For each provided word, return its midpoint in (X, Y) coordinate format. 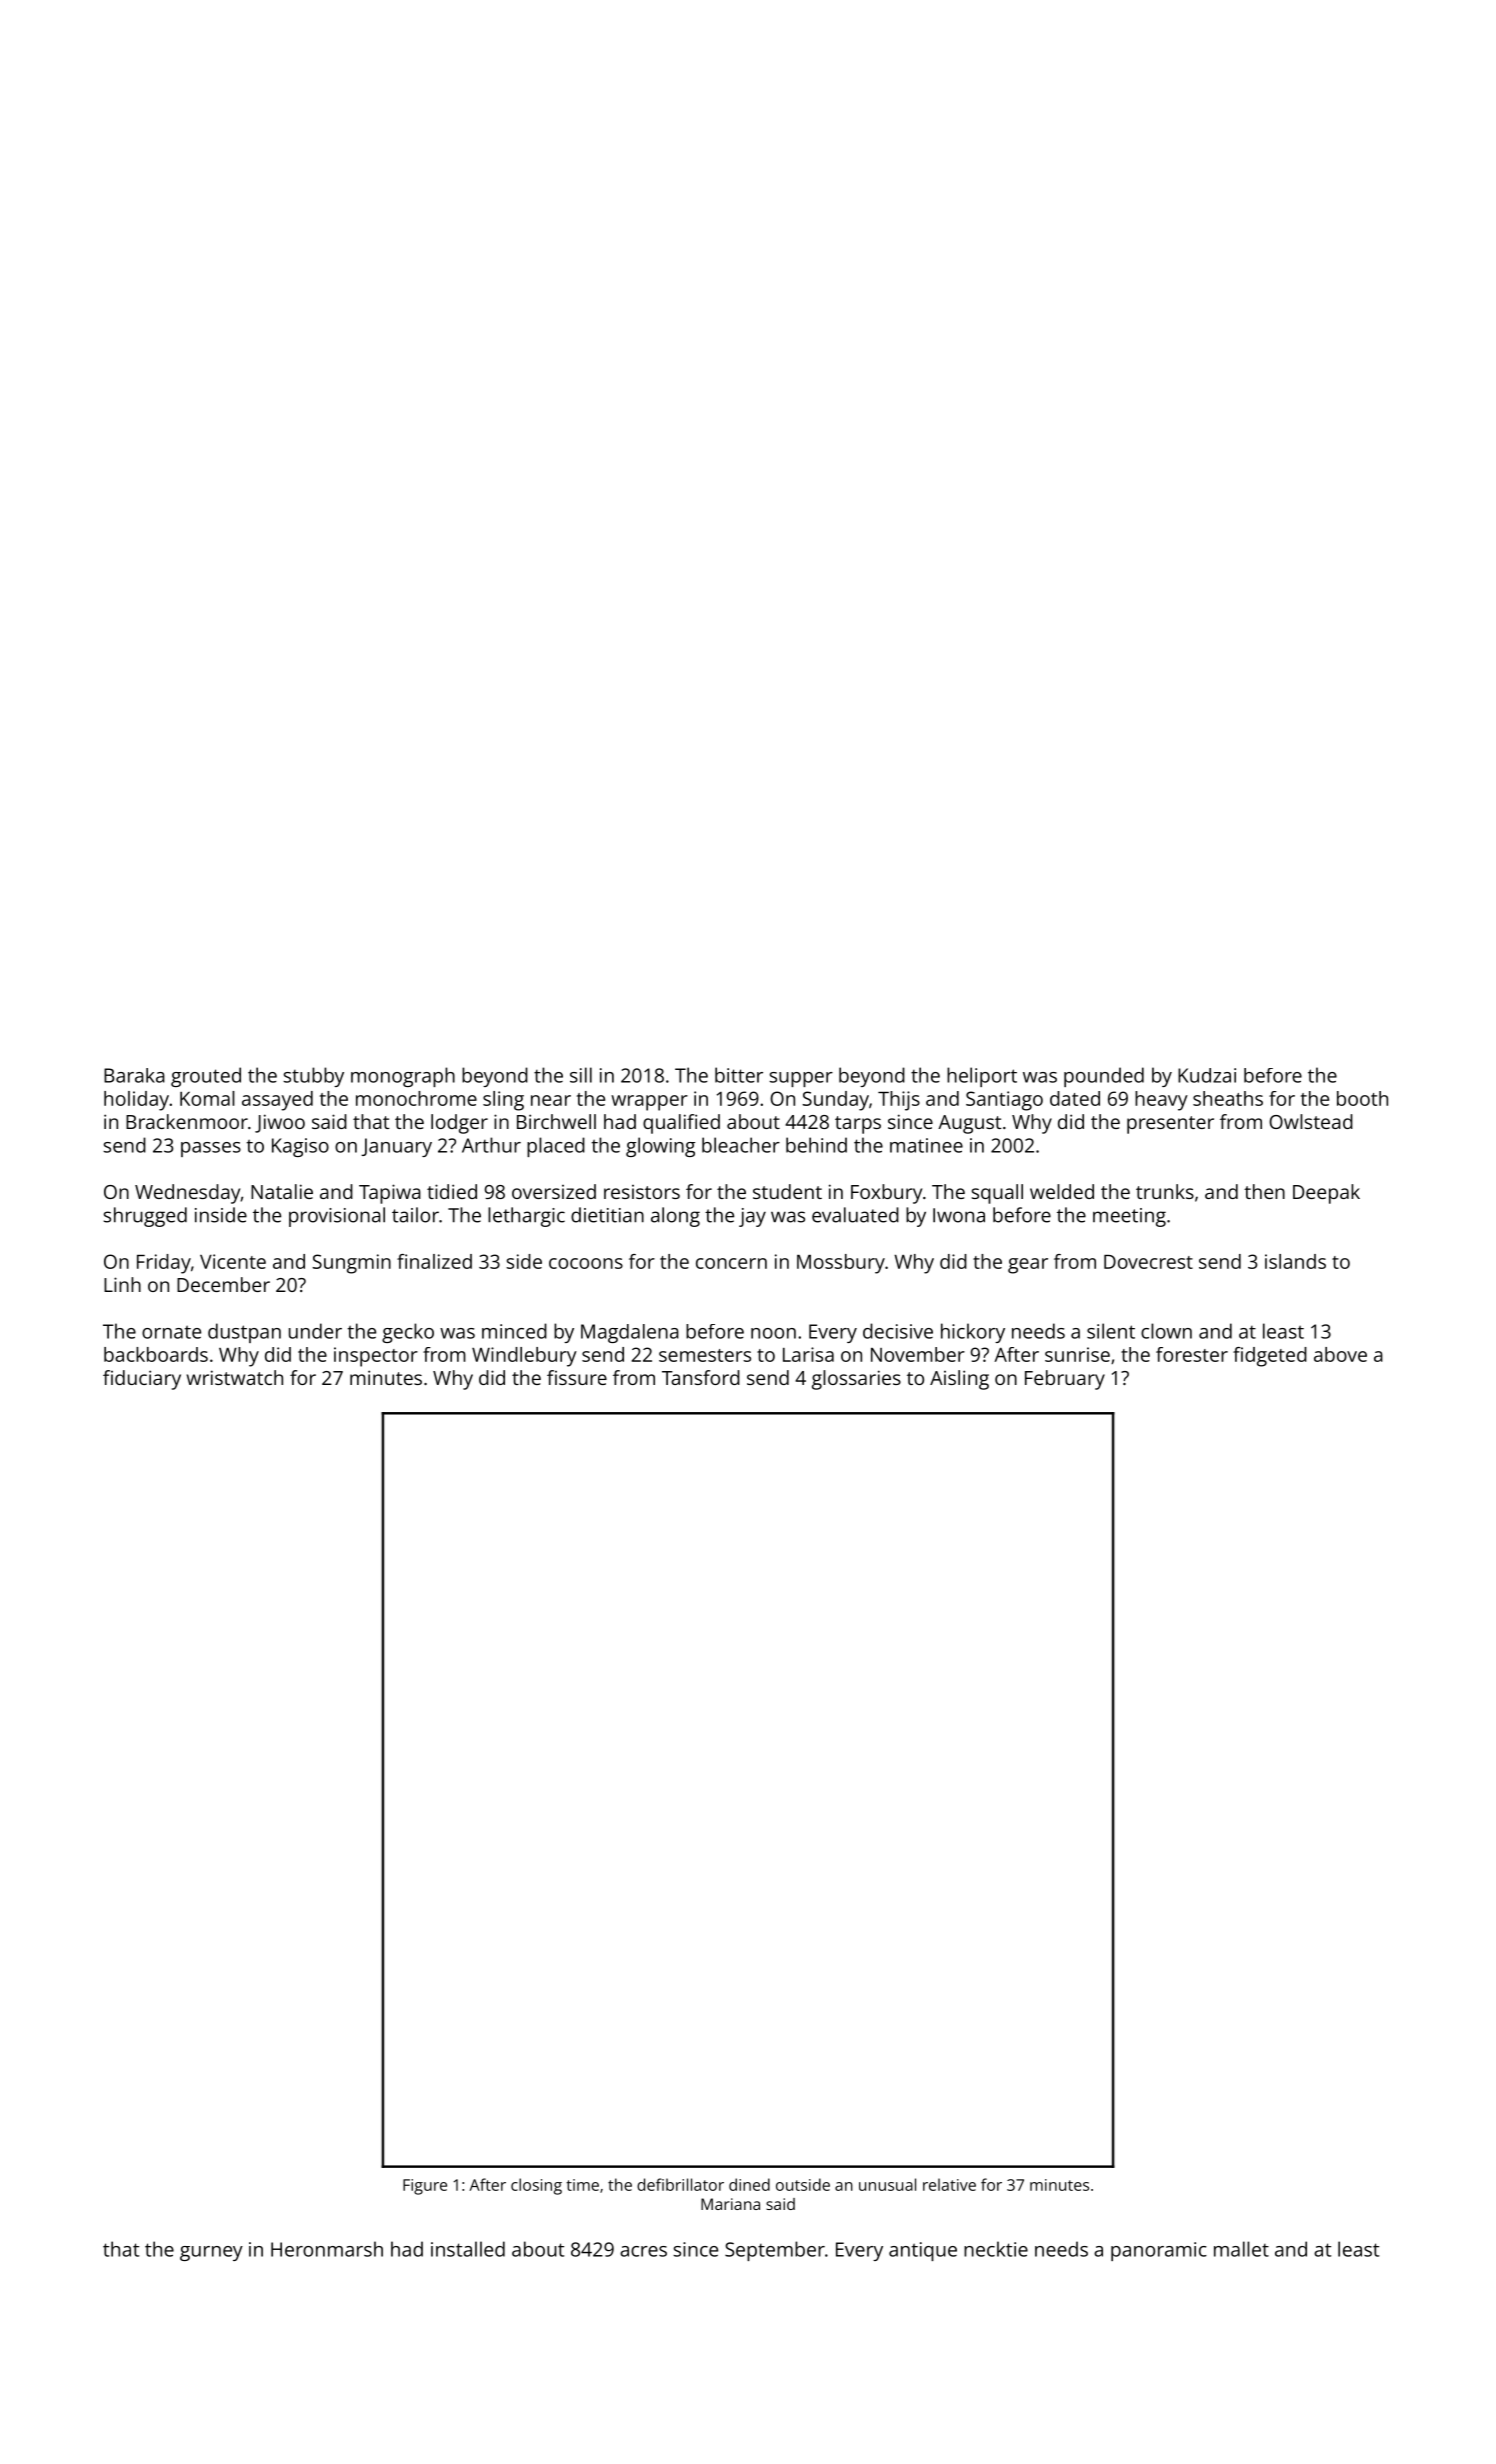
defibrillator (680, 2184)
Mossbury (841, 1264)
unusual (887, 2184)
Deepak (1326, 1194)
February (1065, 1380)
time (582, 2185)
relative (949, 2184)
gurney (211, 2253)
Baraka (134, 1075)
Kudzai (1207, 1075)
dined (749, 2184)
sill (581, 1075)
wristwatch (235, 1377)
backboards (156, 1354)
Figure (425, 2187)
